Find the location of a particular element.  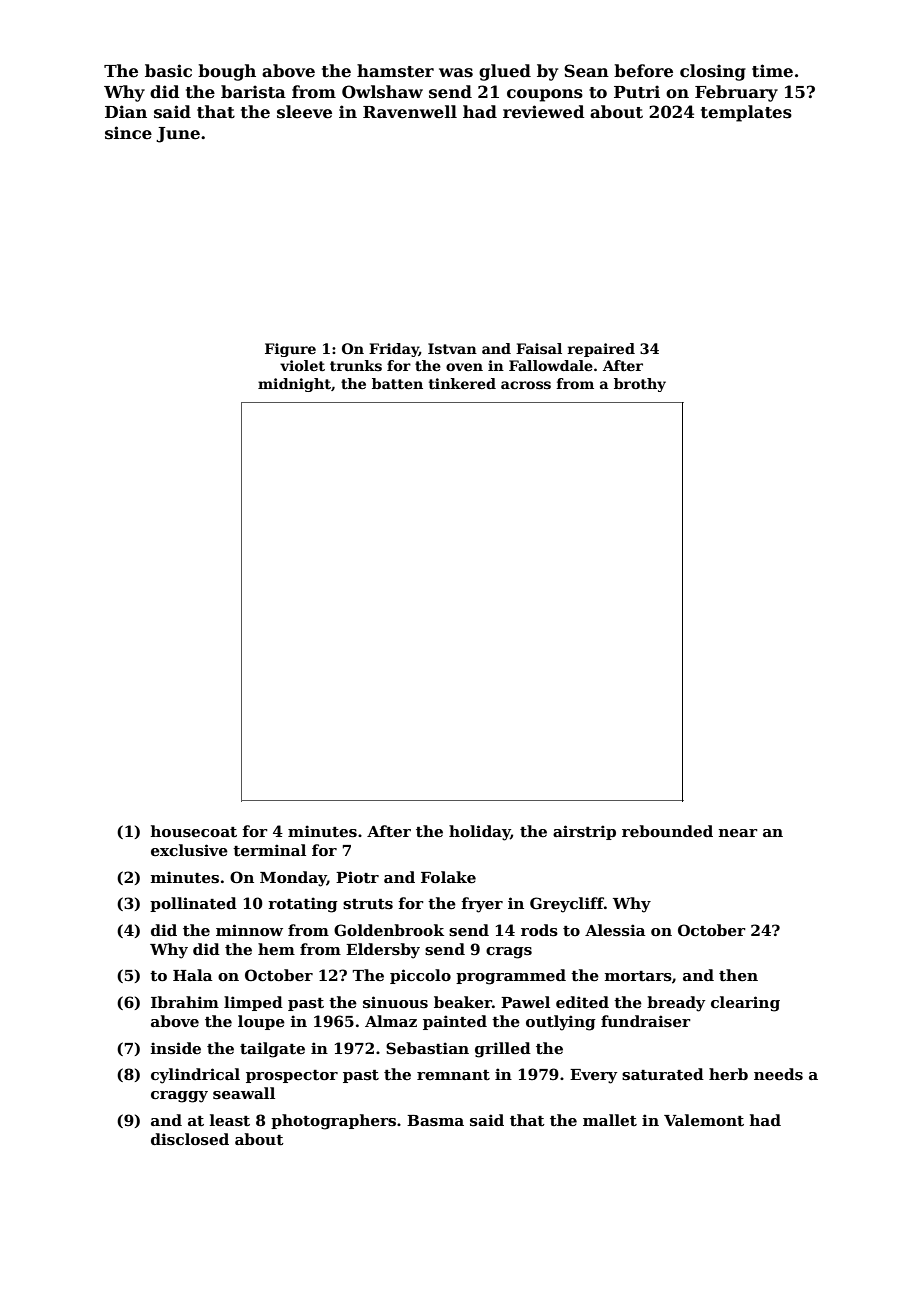

glued is located at coordinates (505, 72).
